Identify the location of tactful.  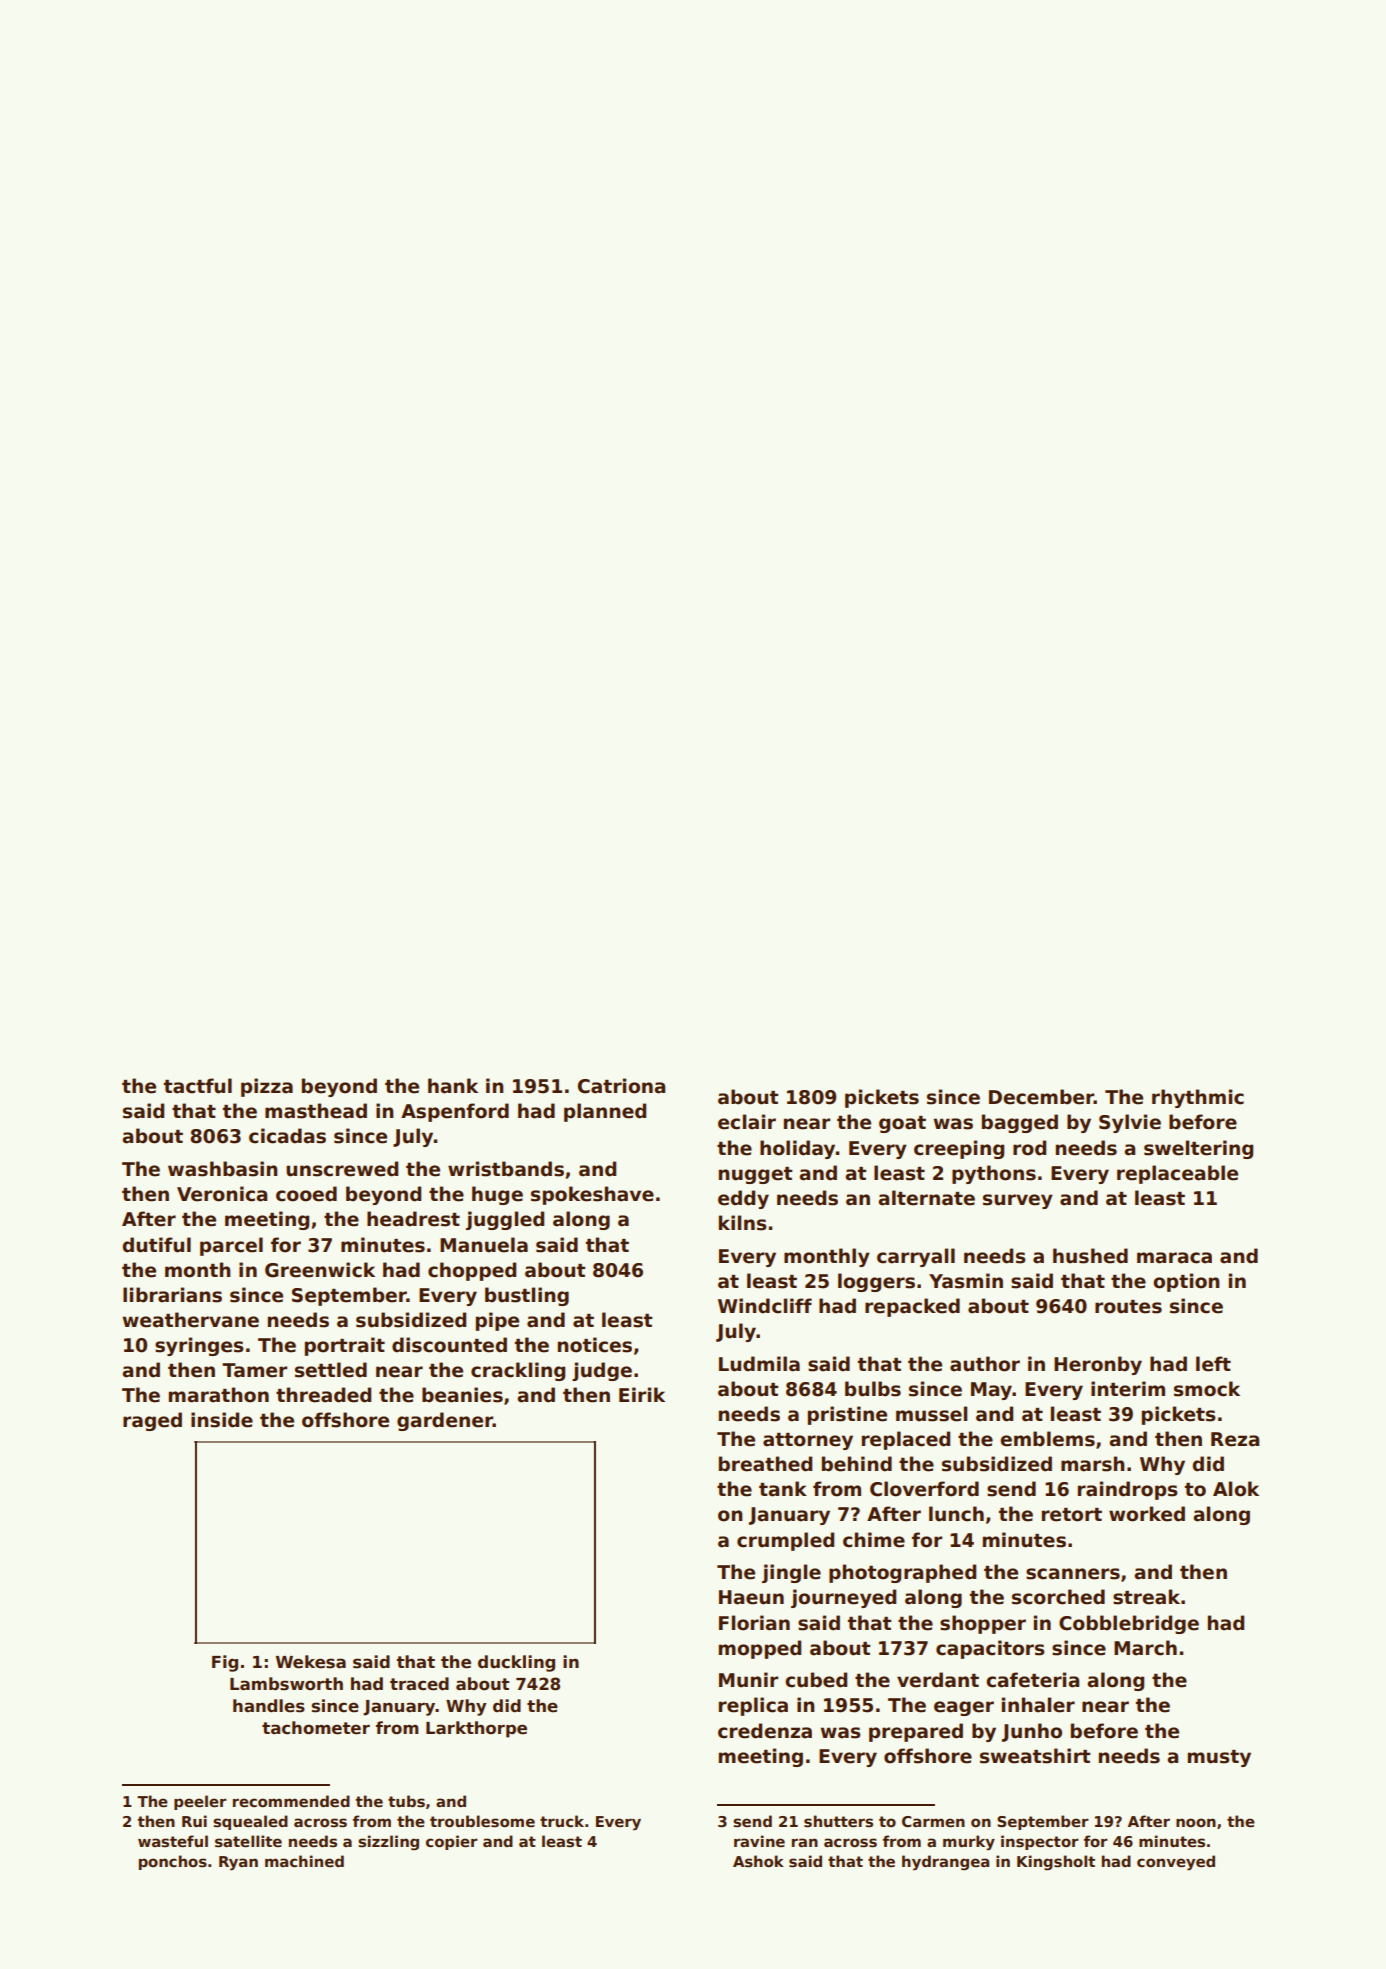
(198, 1086).
